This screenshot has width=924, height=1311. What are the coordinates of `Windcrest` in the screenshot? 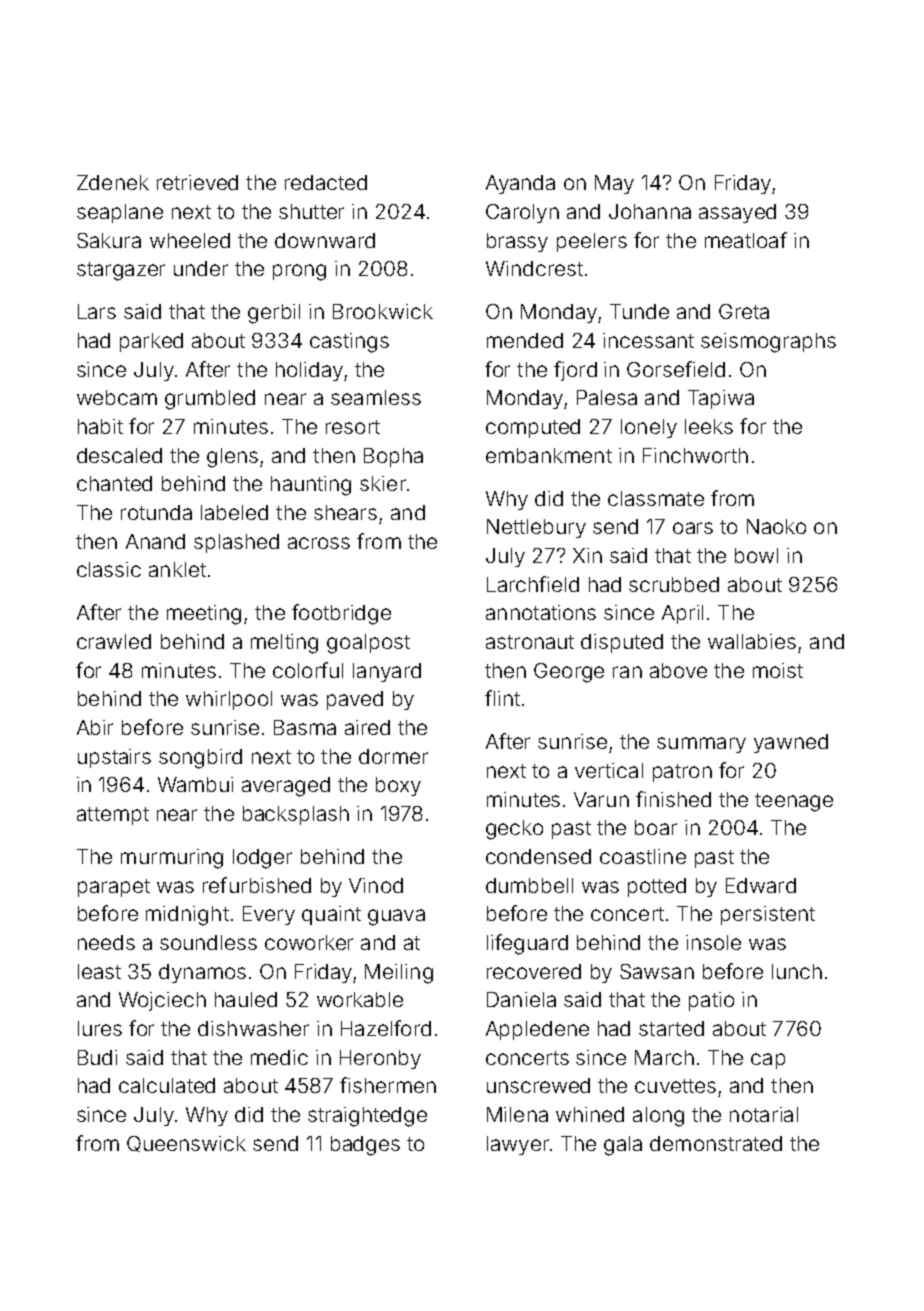 It's located at (534, 268).
